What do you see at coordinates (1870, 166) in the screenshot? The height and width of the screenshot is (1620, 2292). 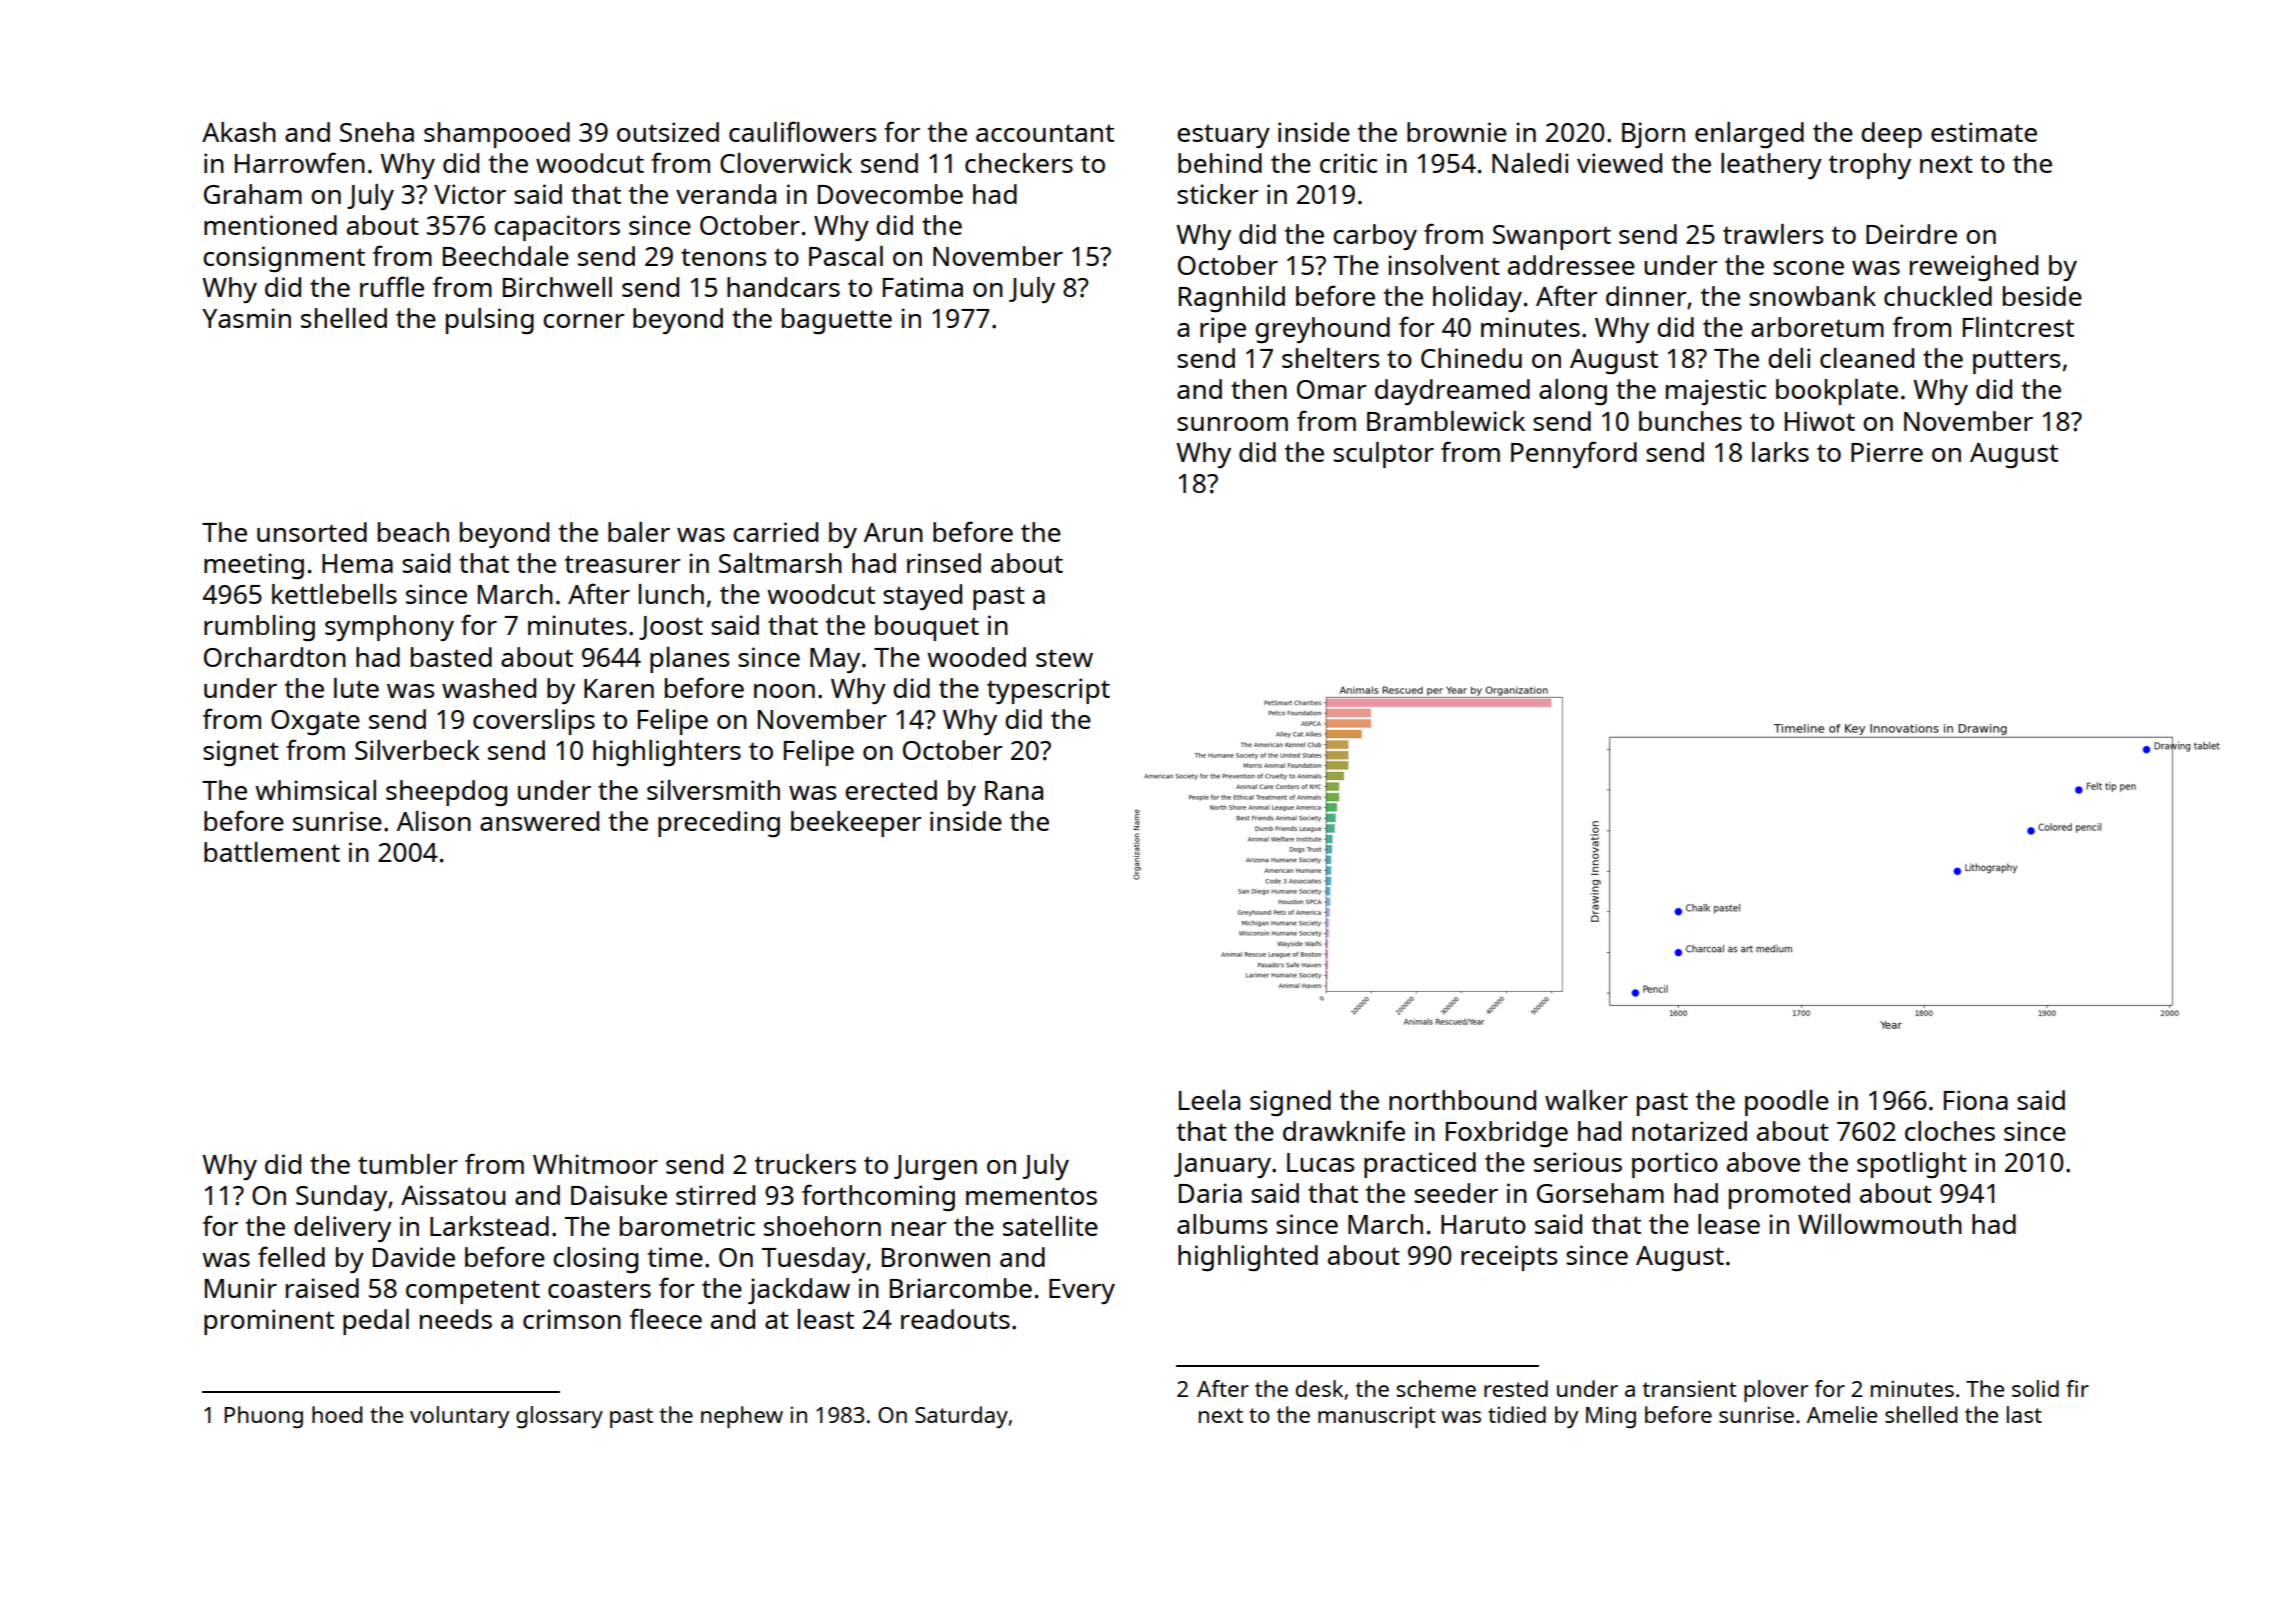 I see `trophy` at bounding box center [1870, 166].
